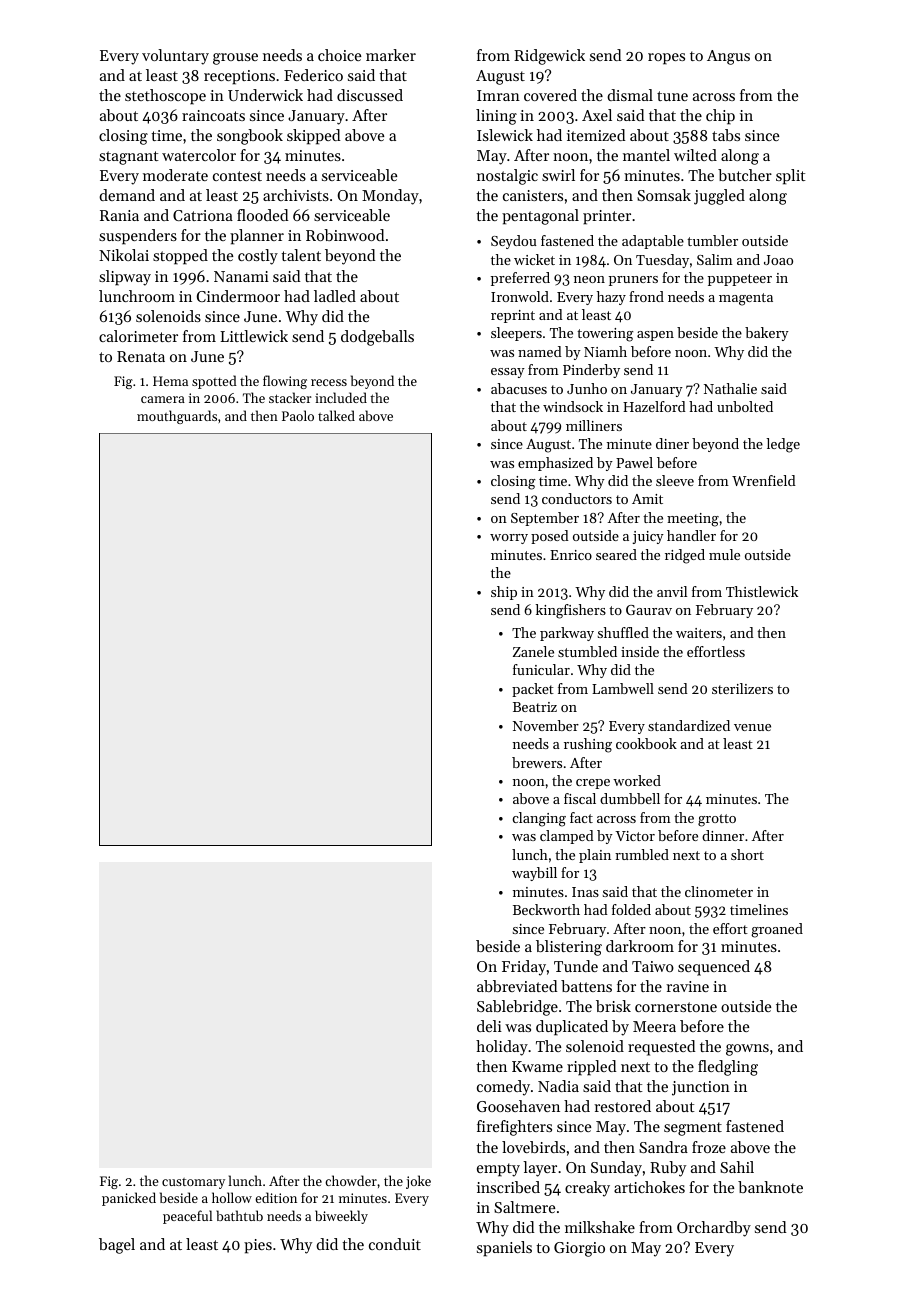 This document has width=908, height=1316. What do you see at coordinates (740, 280) in the document?
I see `puppeteer` at bounding box center [740, 280].
